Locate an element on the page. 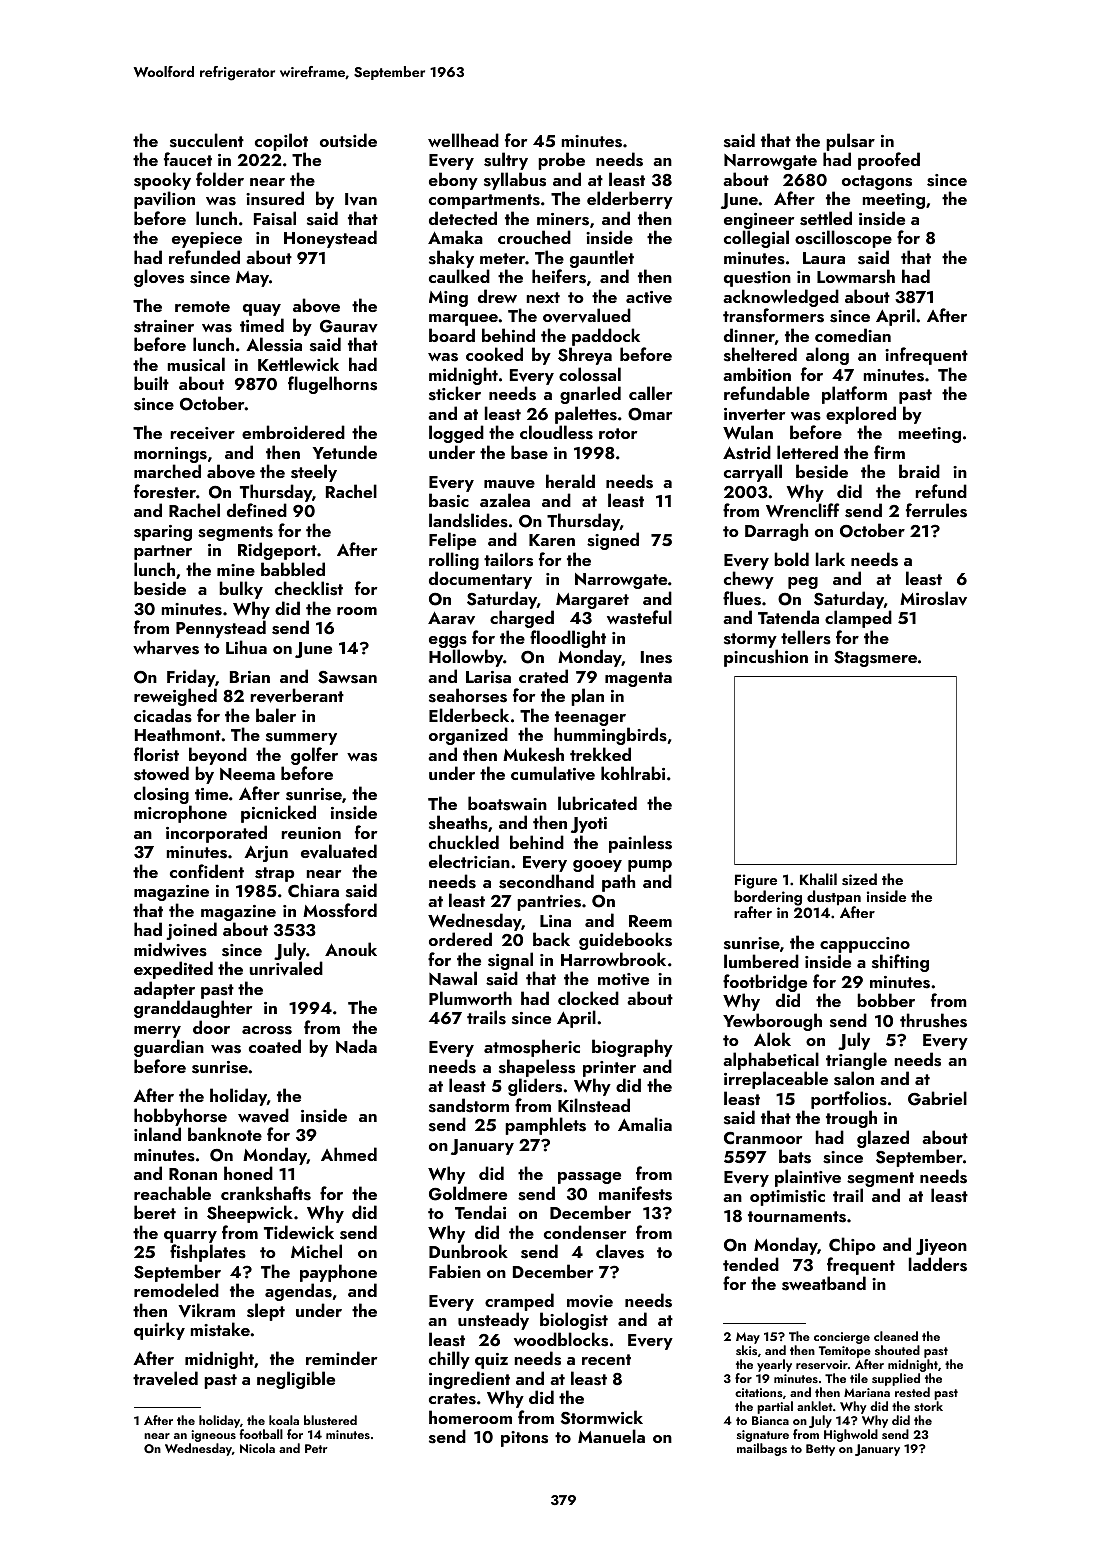  sticker is located at coordinates (455, 393).
